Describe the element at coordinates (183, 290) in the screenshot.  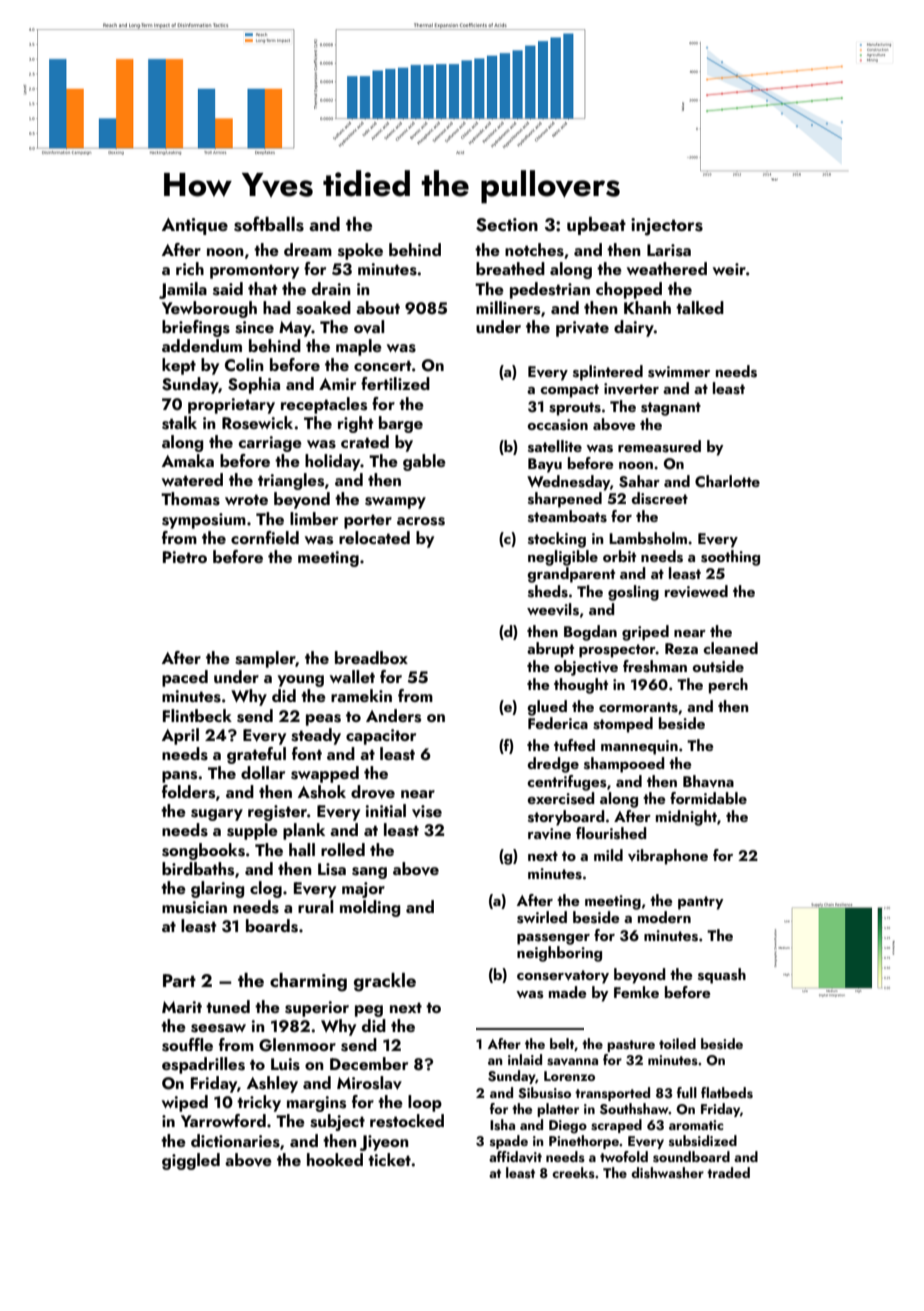
I see `Jamila` at that location.
